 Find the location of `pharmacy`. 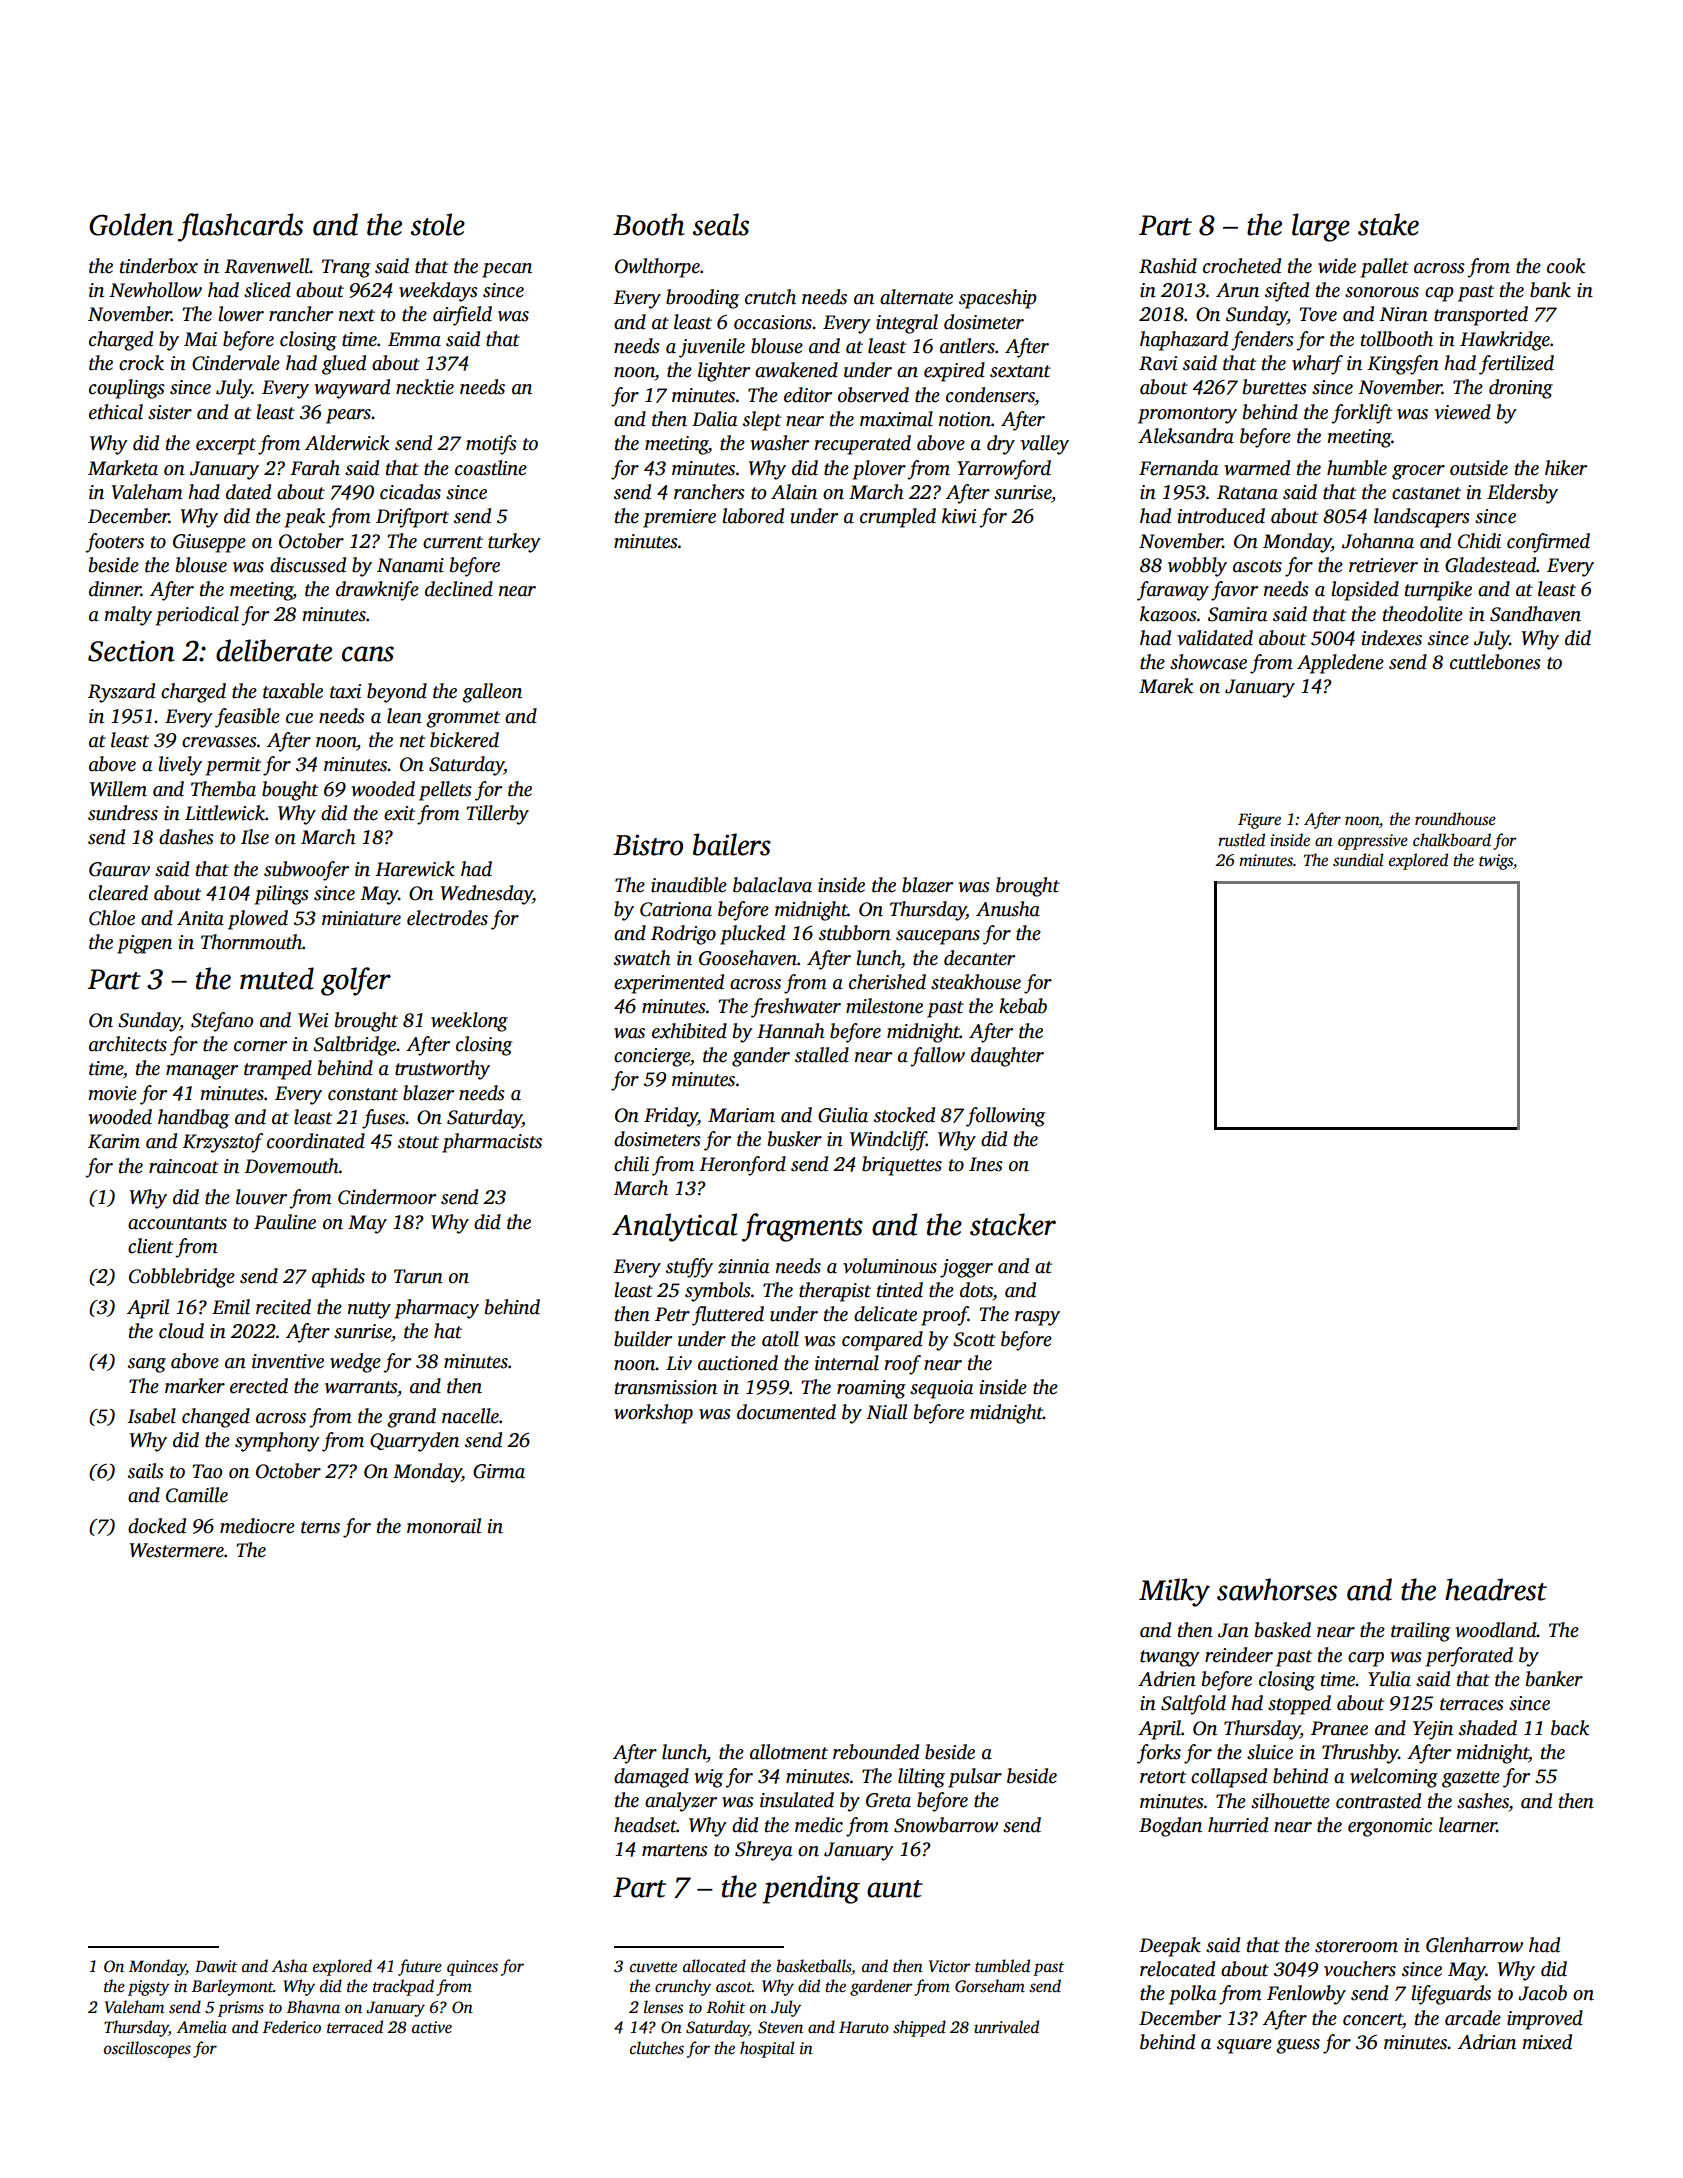

pharmacy is located at coordinates (436, 1309).
